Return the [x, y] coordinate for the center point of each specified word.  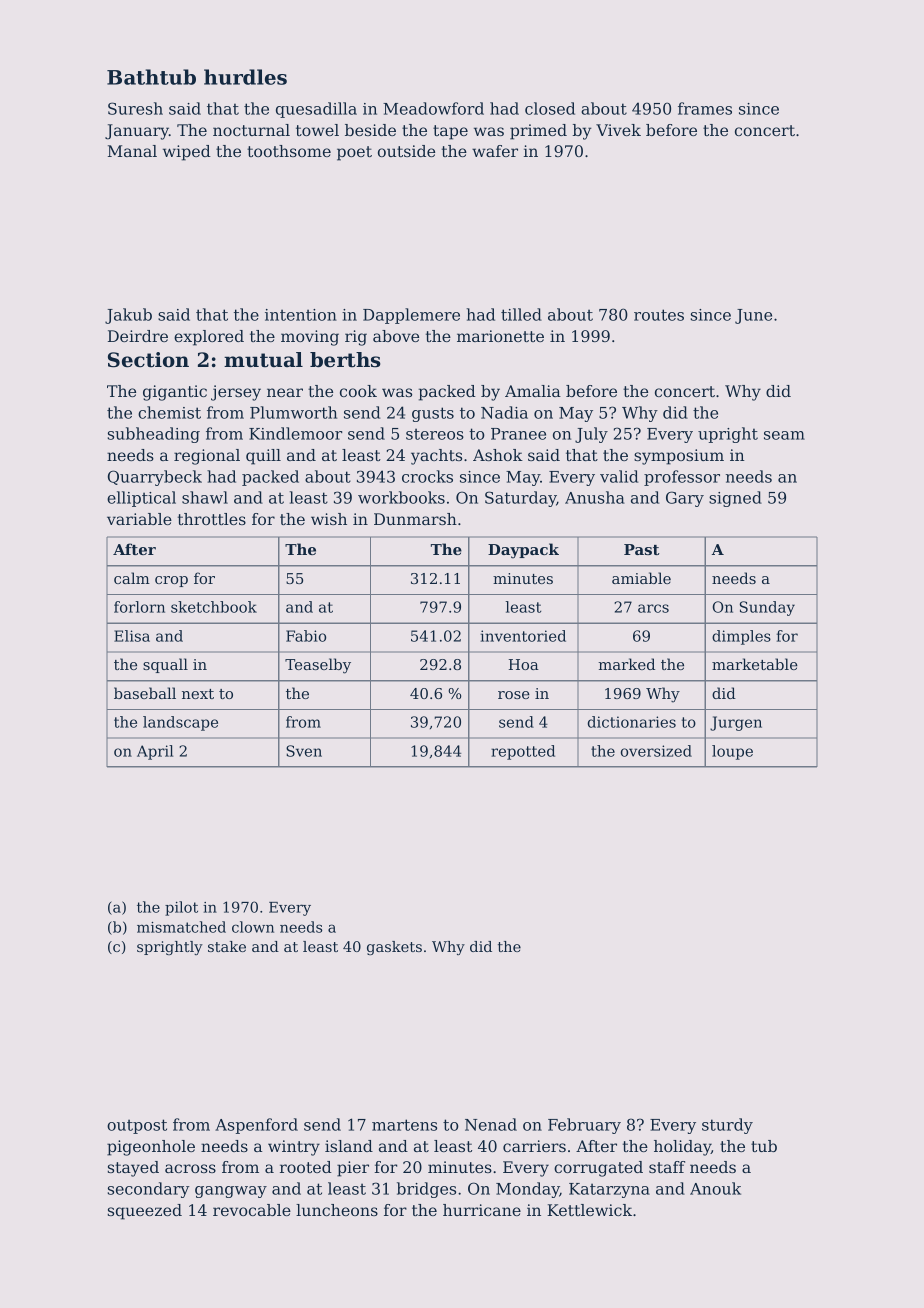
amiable [641, 578]
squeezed [145, 1212]
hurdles [245, 77]
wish [329, 519]
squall [165, 665]
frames [705, 108]
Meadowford [433, 108]
